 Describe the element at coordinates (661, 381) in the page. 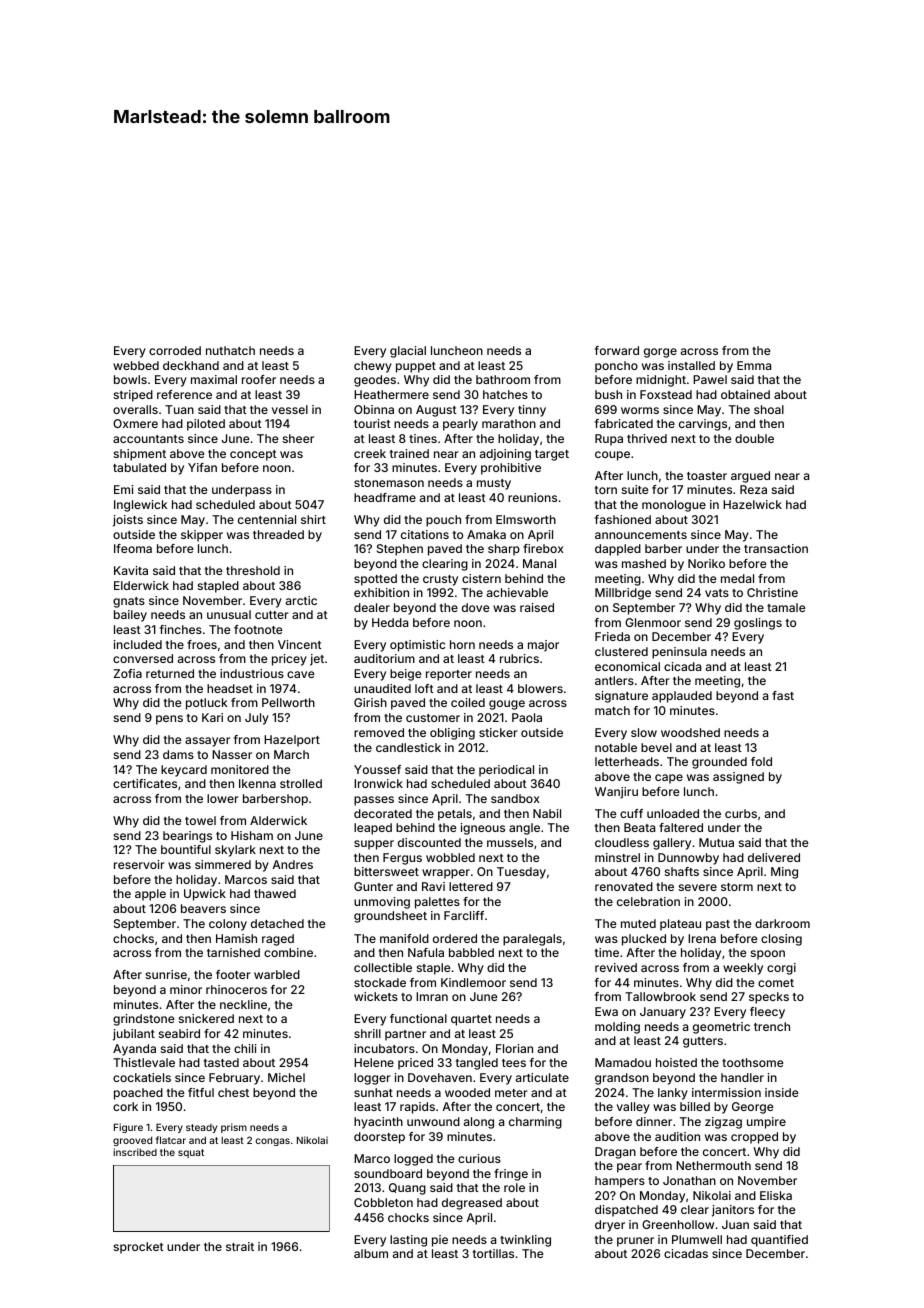

I see `midnight` at that location.
